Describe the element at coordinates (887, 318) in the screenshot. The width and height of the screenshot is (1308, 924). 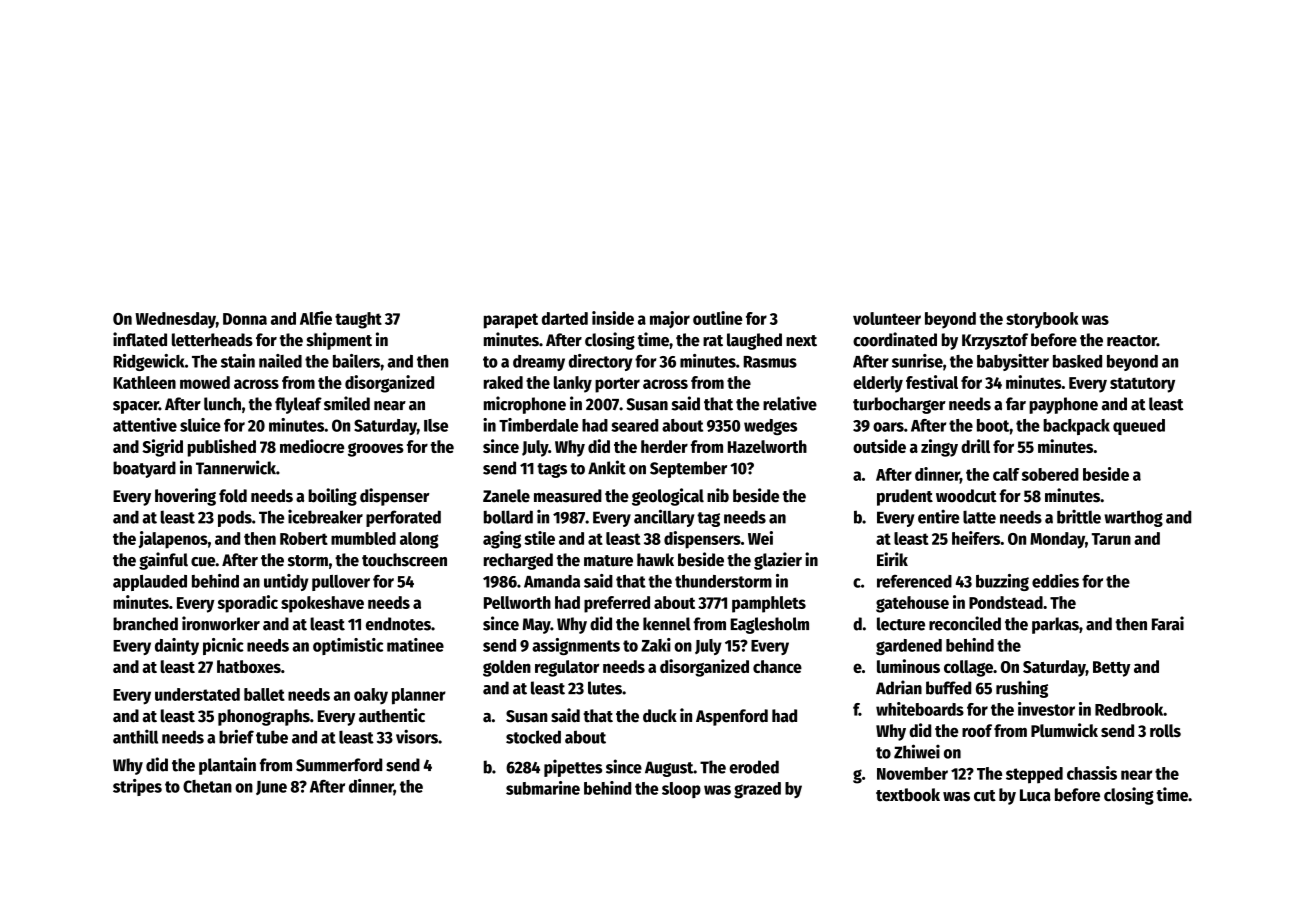
I see `volunteer` at that location.
